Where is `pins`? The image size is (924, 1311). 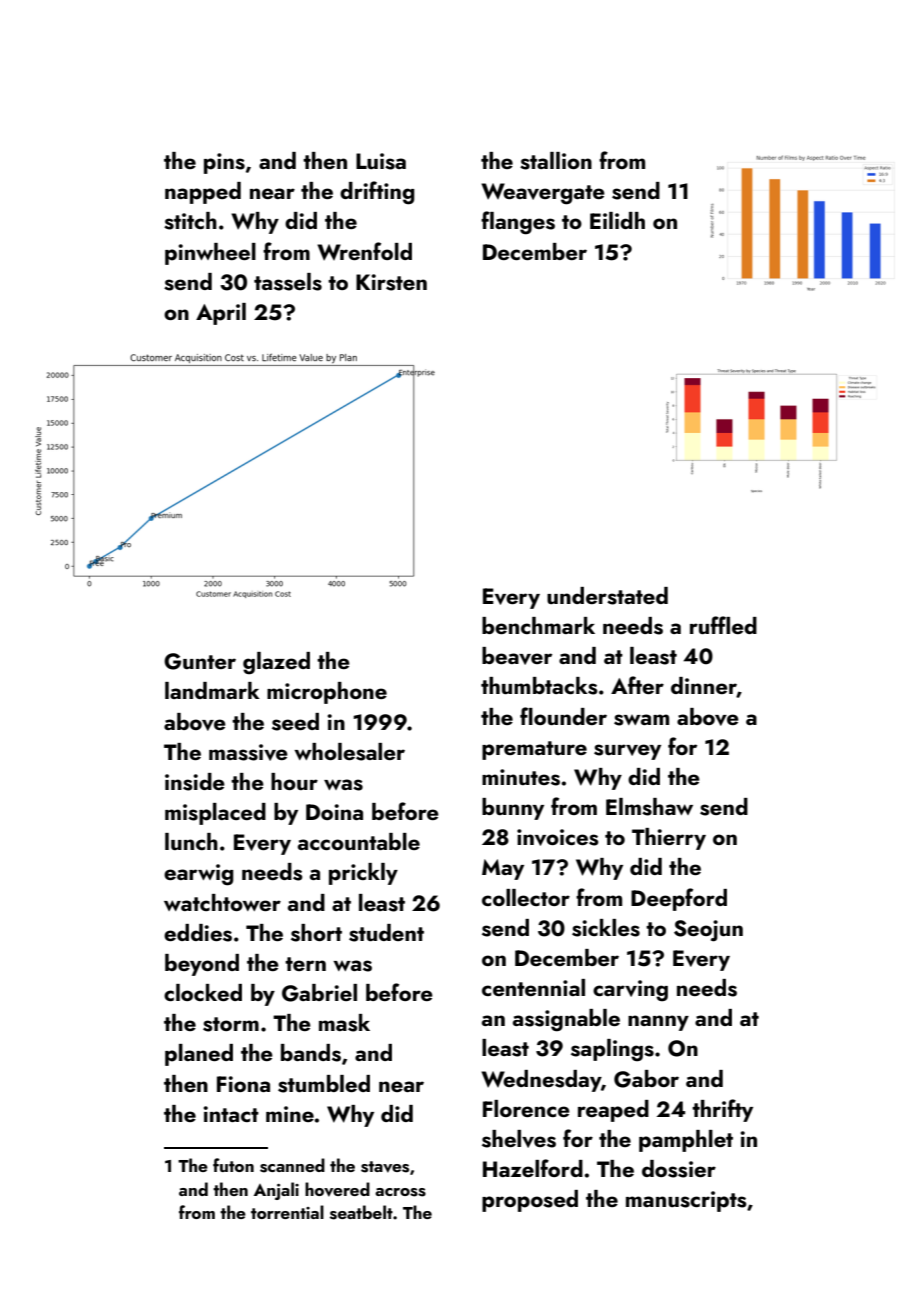 pins is located at coordinates (224, 163).
